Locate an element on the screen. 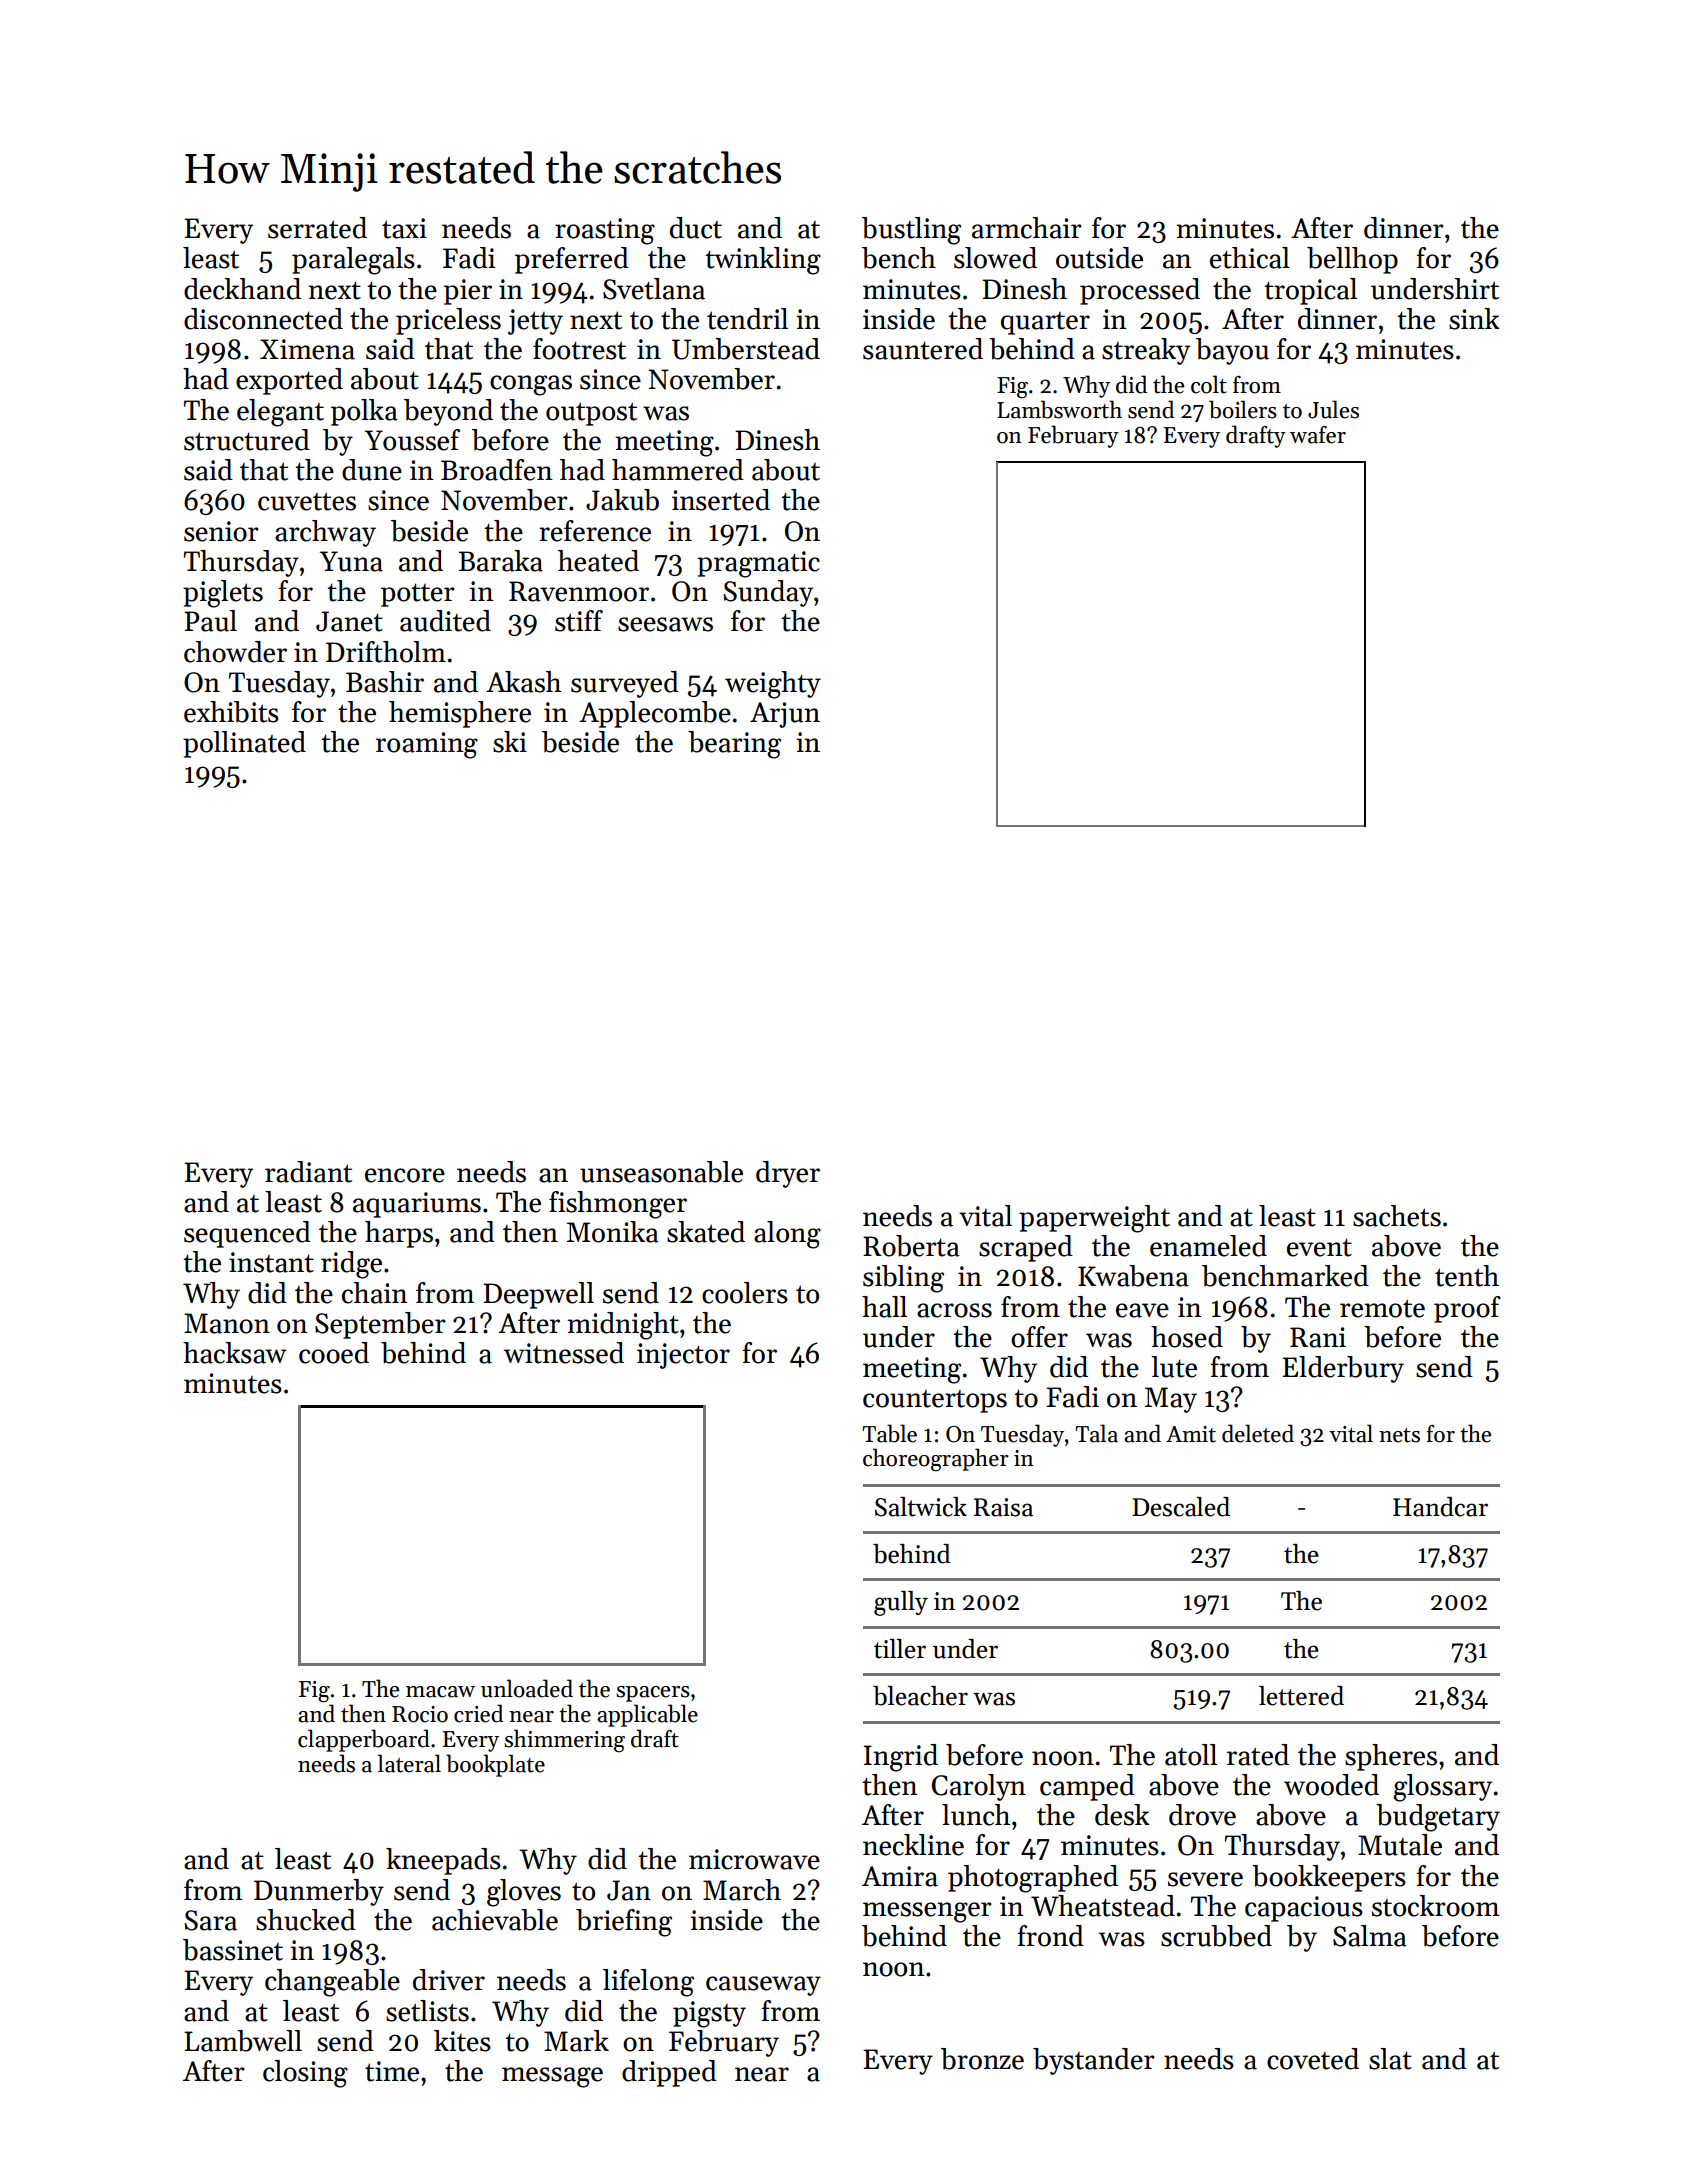 This screenshot has height=2178, width=1683. closing is located at coordinates (305, 2074).
